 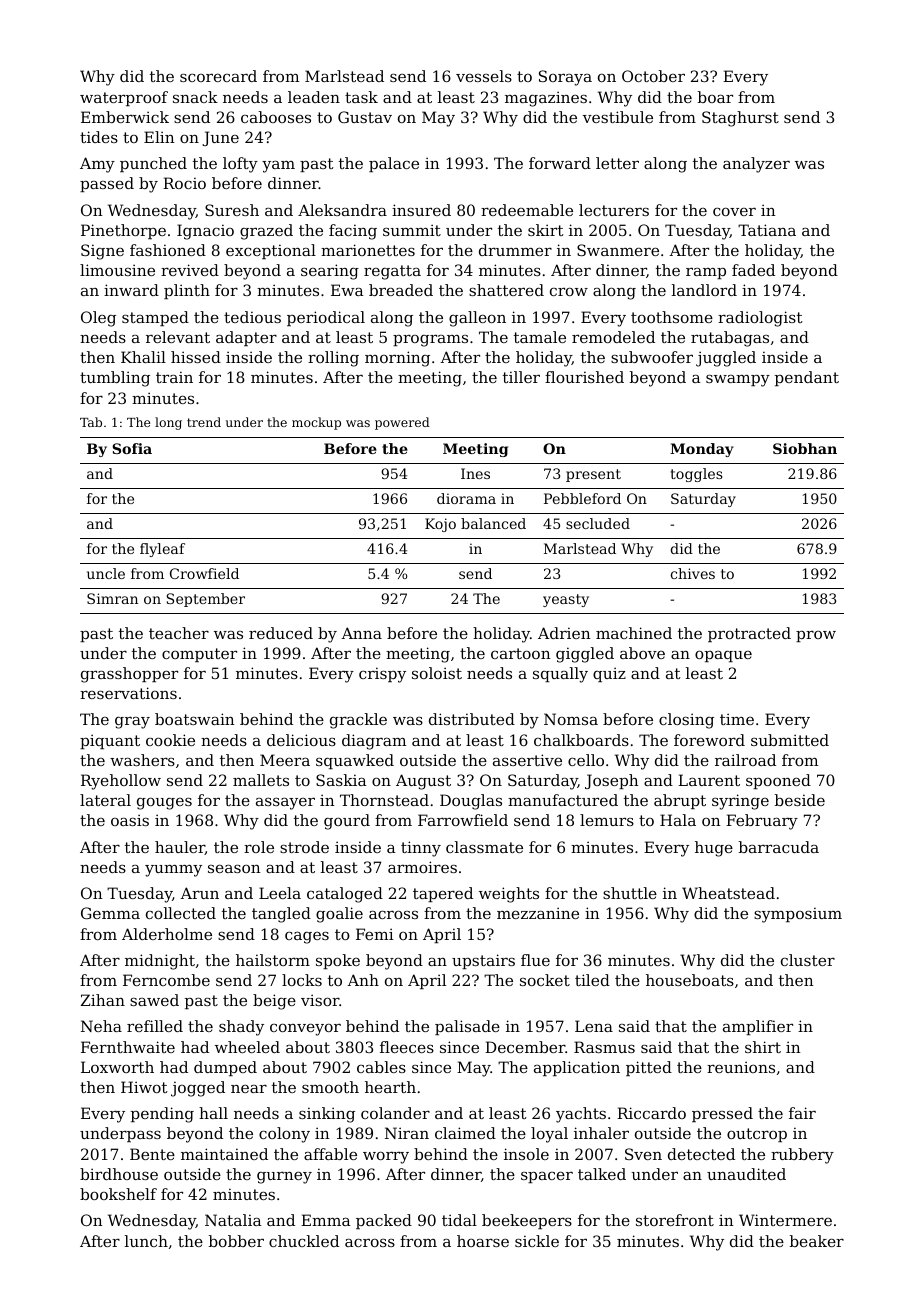 I want to click on beaker, so click(x=817, y=1241).
